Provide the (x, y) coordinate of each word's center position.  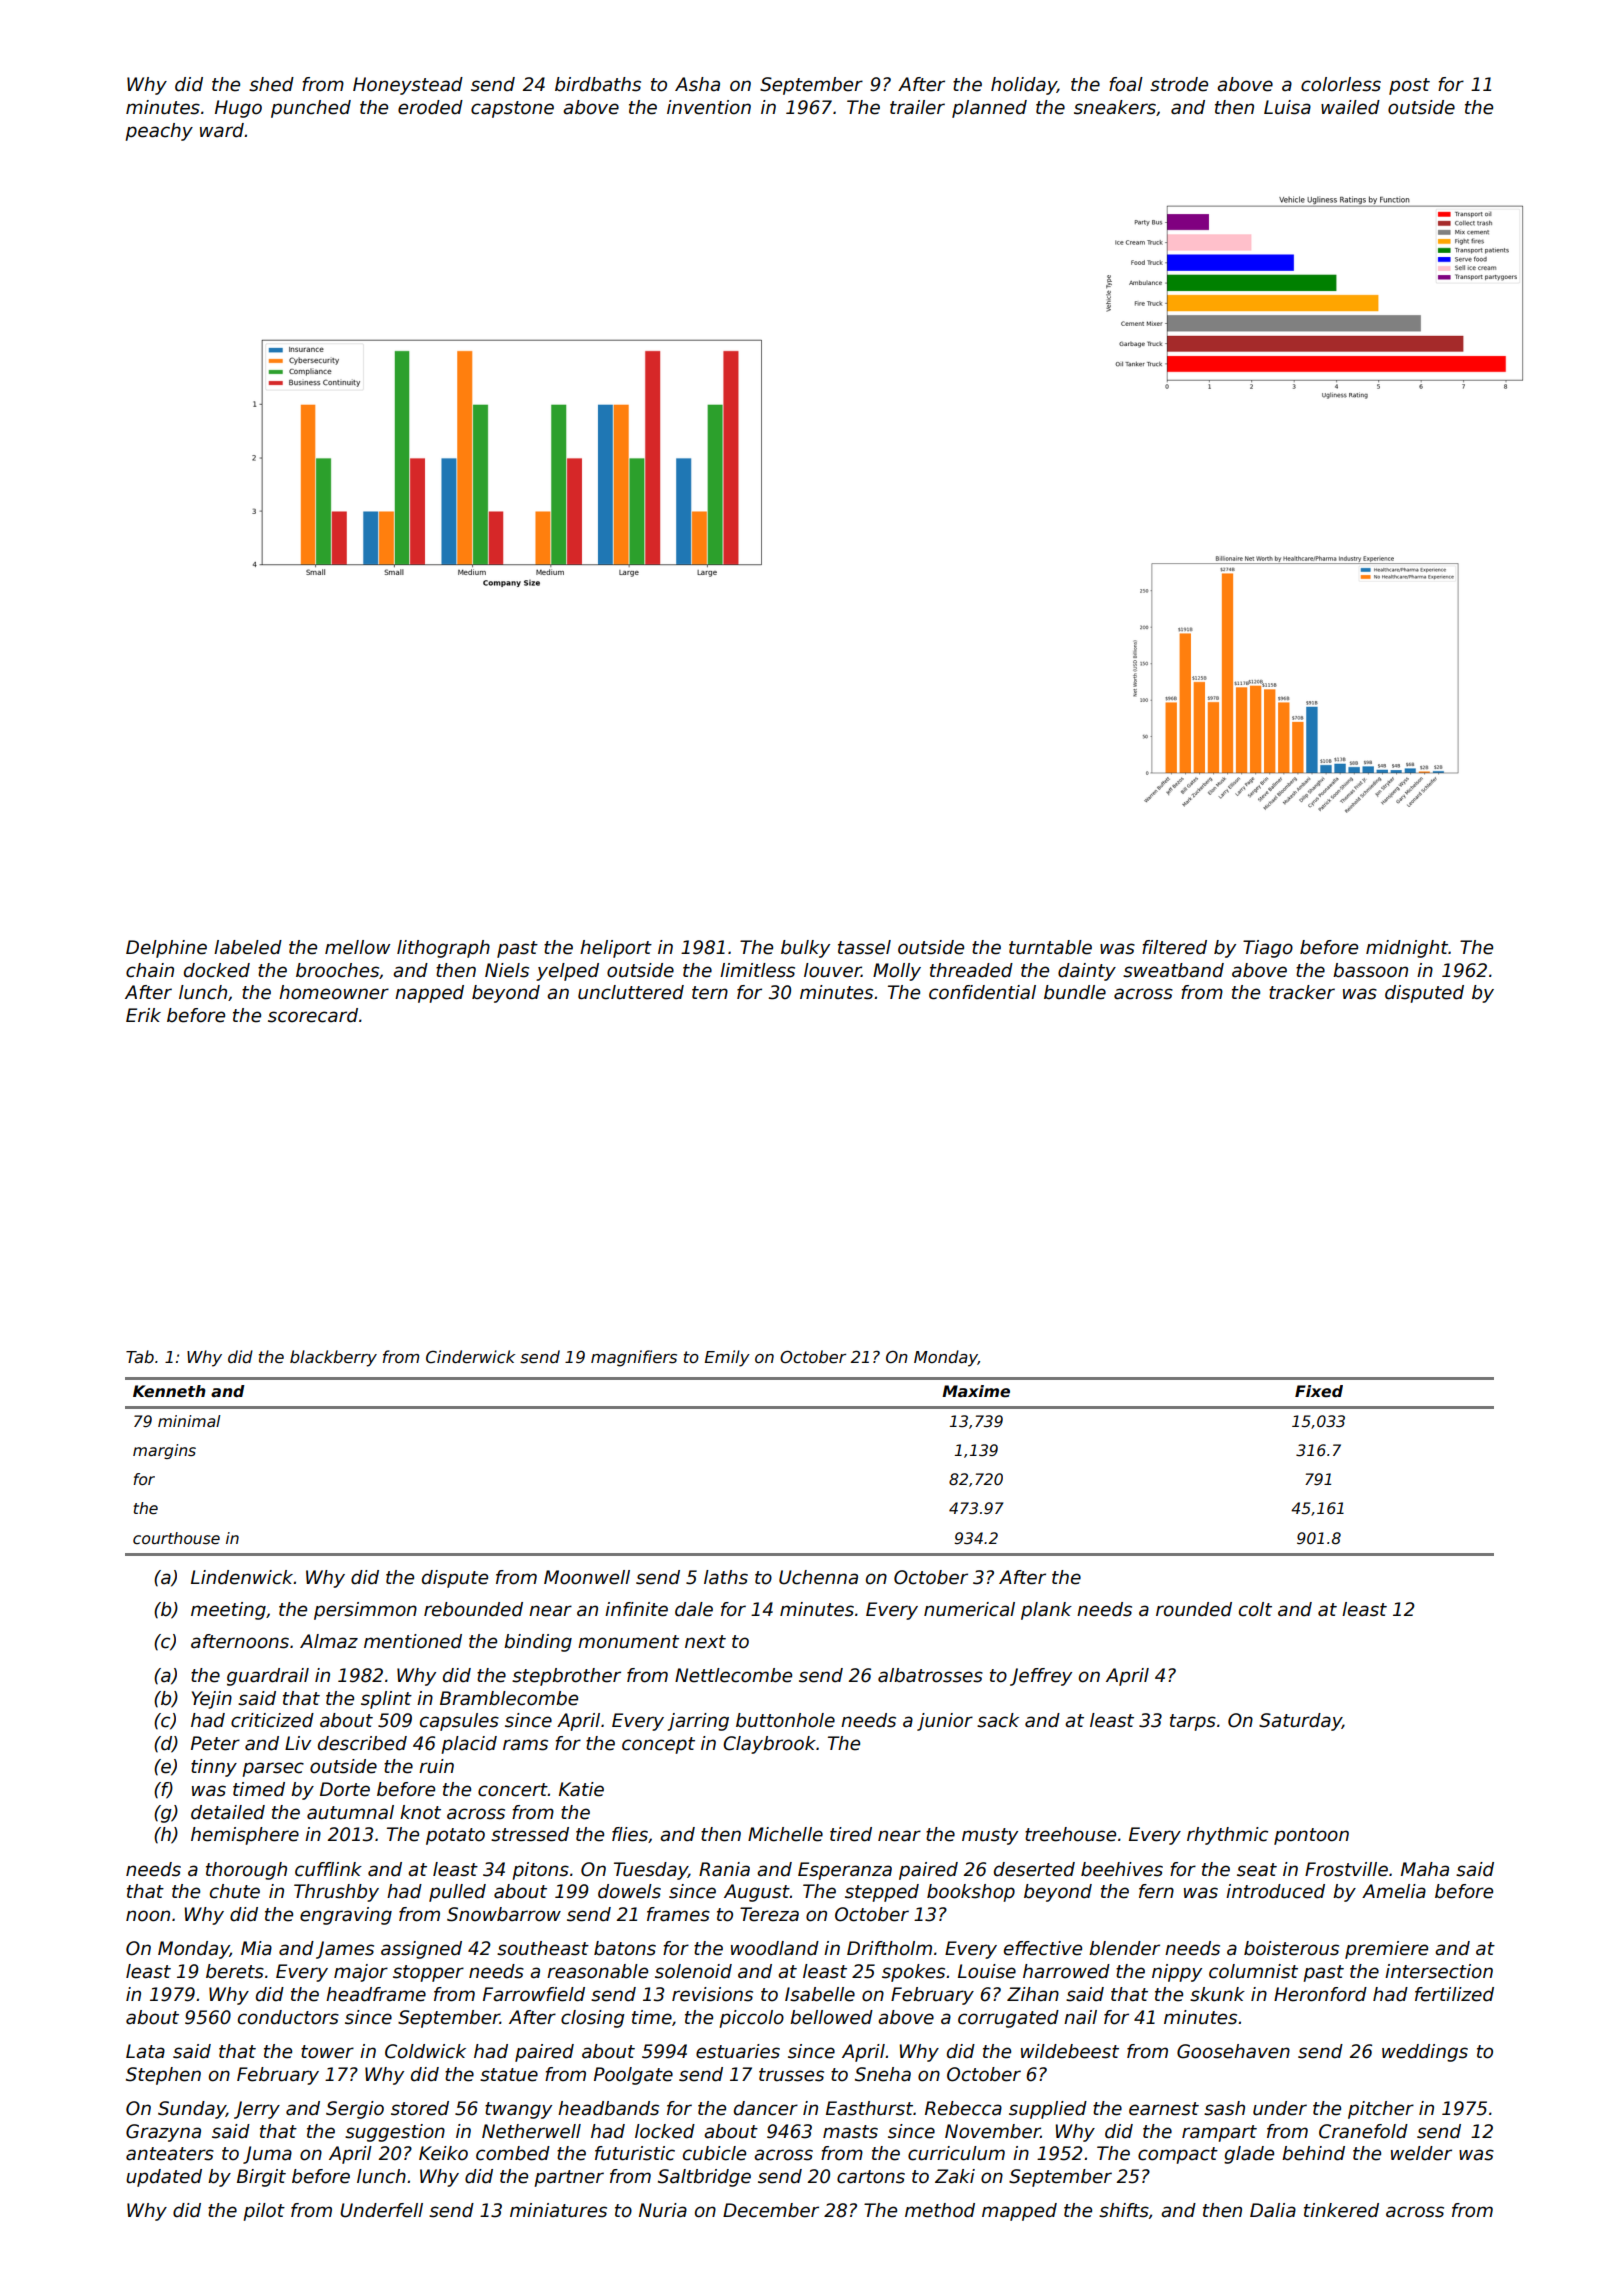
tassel (864, 947)
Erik (143, 1015)
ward (222, 130)
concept (658, 1745)
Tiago (1268, 949)
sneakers (1115, 107)
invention (709, 107)
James (345, 1950)
